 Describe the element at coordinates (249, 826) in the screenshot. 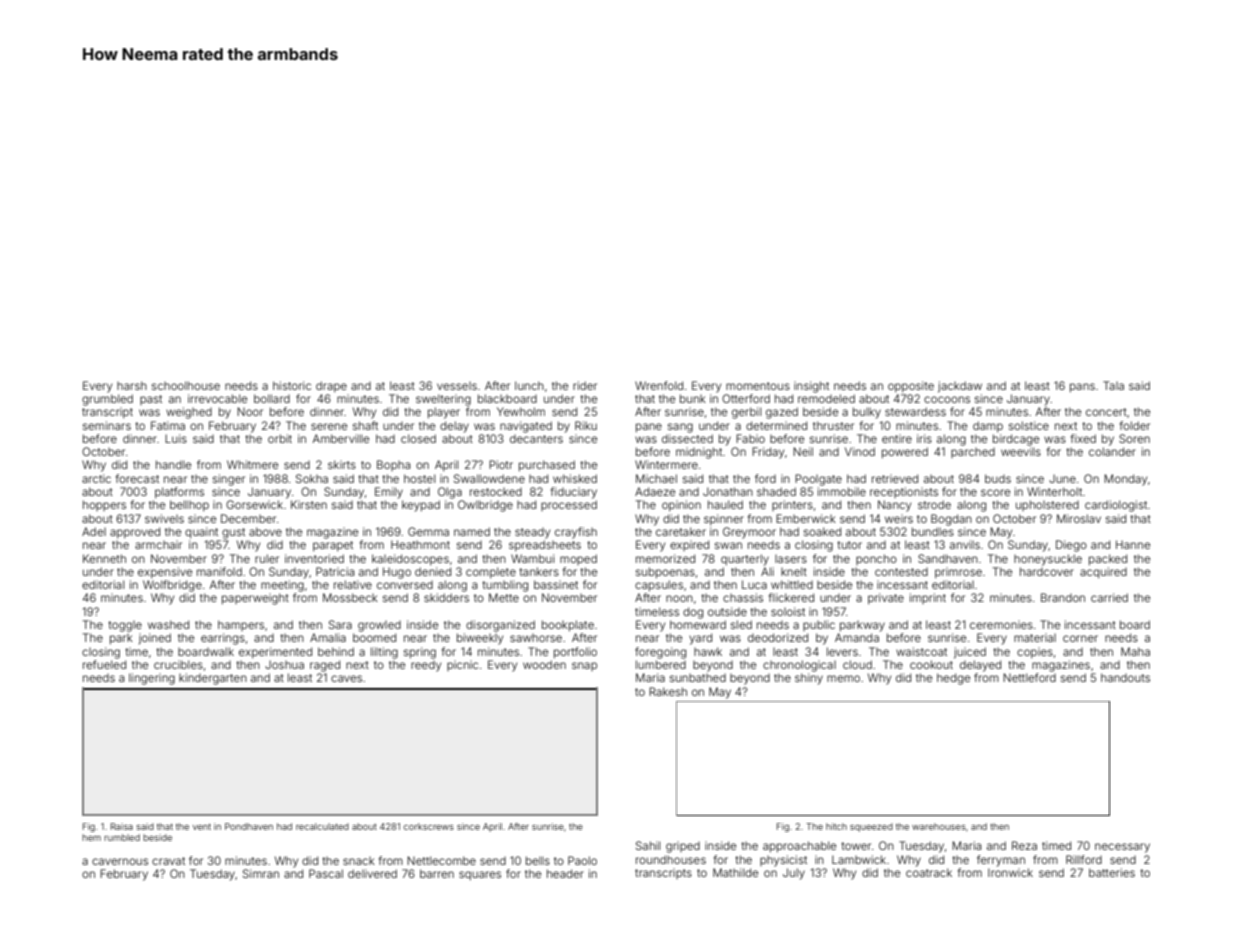

I see `Pondhaven` at that location.
